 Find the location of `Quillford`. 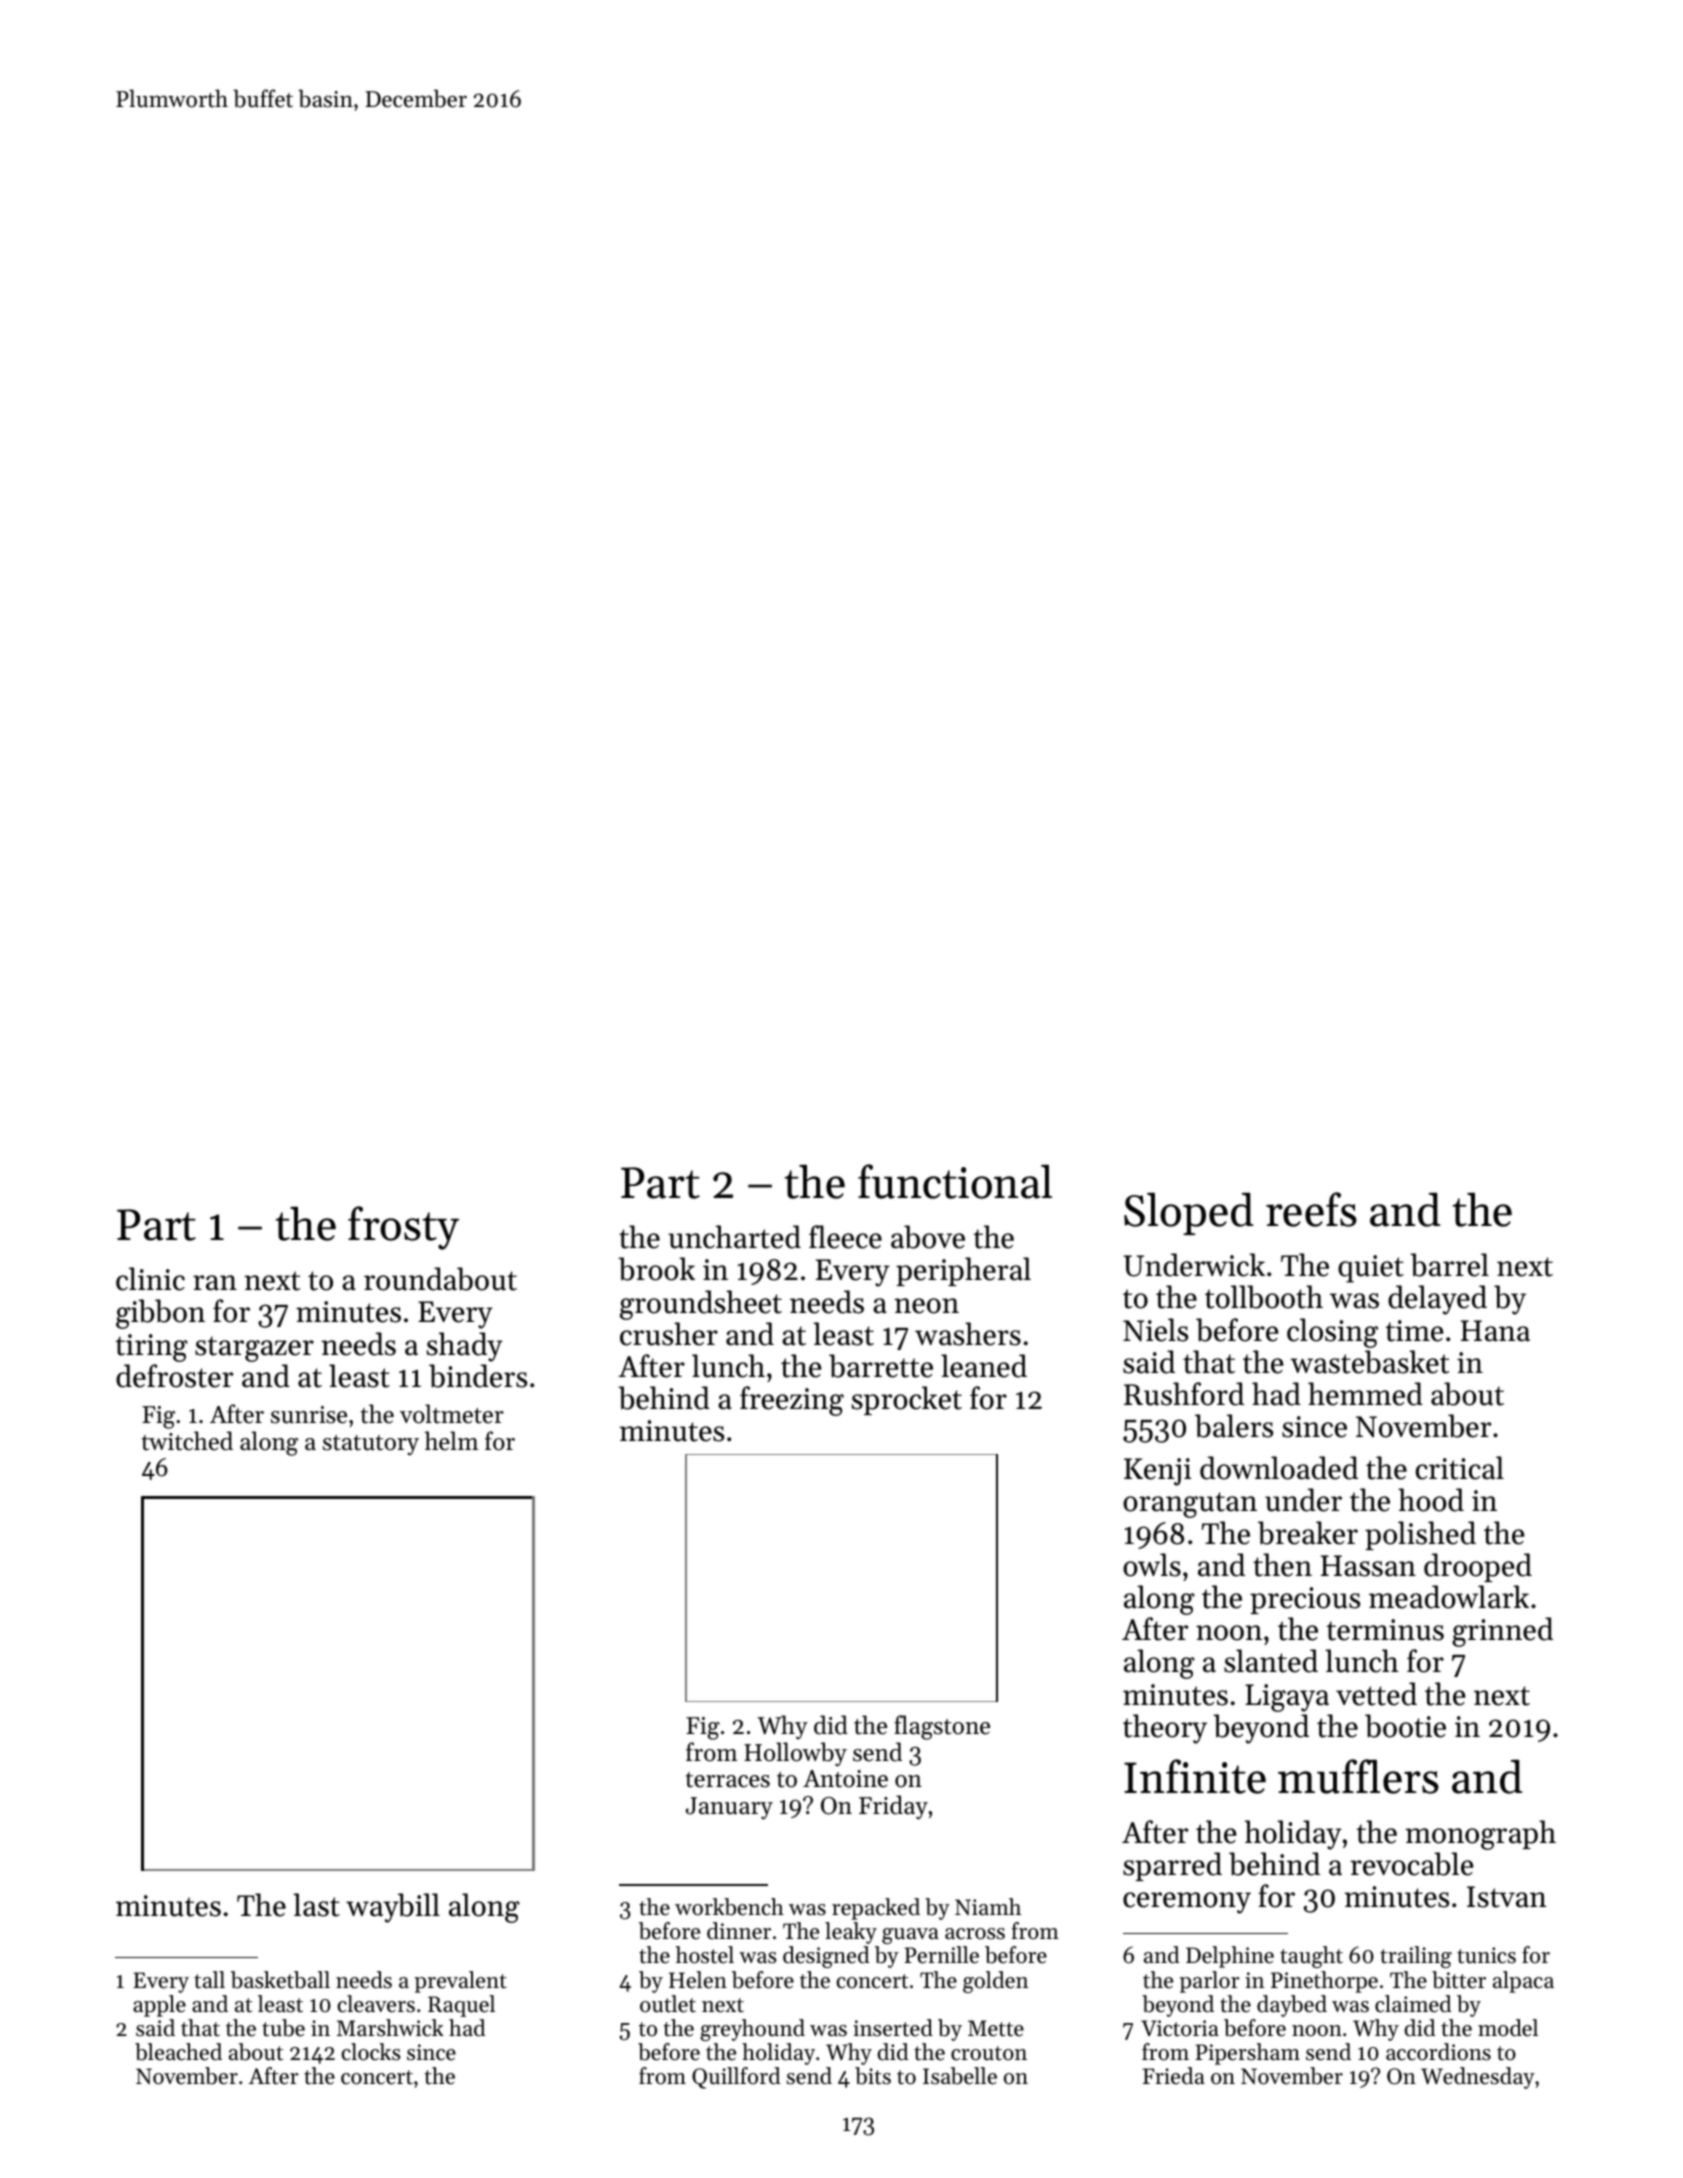

Quillford is located at coordinates (736, 2078).
